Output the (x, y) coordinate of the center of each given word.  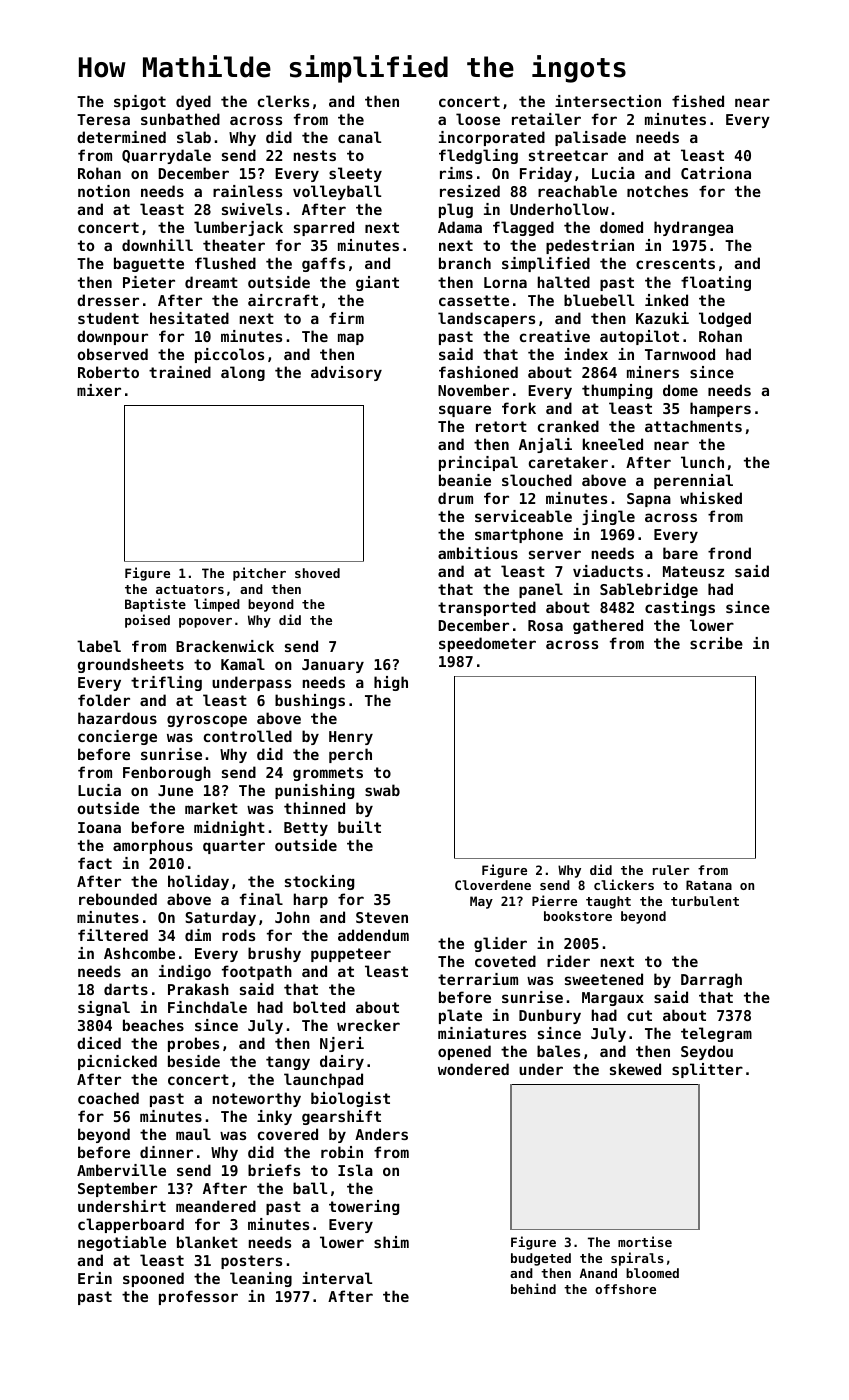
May (481, 902)
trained (180, 372)
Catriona (716, 173)
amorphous (153, 846)
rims (456, 173)
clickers (624, 884)
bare (680, 553)
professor (198, 1297)
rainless (247, 191)
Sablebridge (649, 590)
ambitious (478, 553)
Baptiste (155, 605)
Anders (381, 1134)
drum (455, 498)
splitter (707, 1070)
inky (274, 1117)
